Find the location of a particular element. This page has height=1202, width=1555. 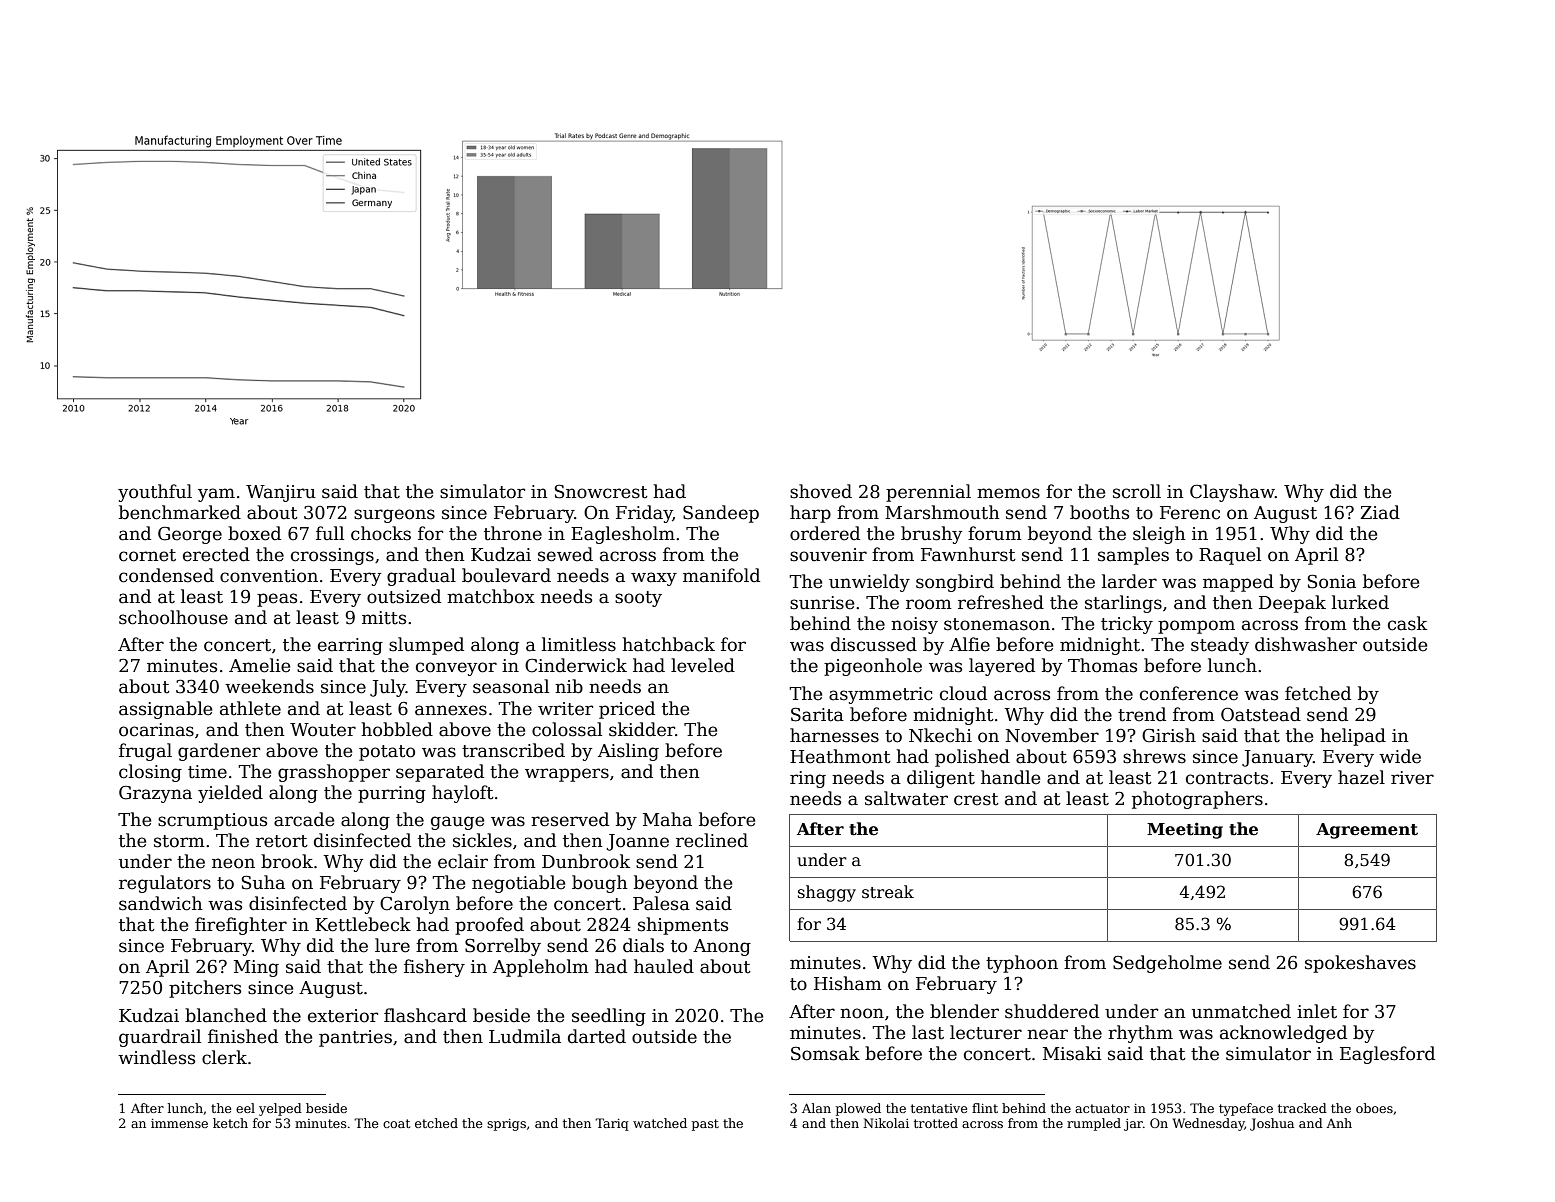

past is located at coordinates (705, 1125).
